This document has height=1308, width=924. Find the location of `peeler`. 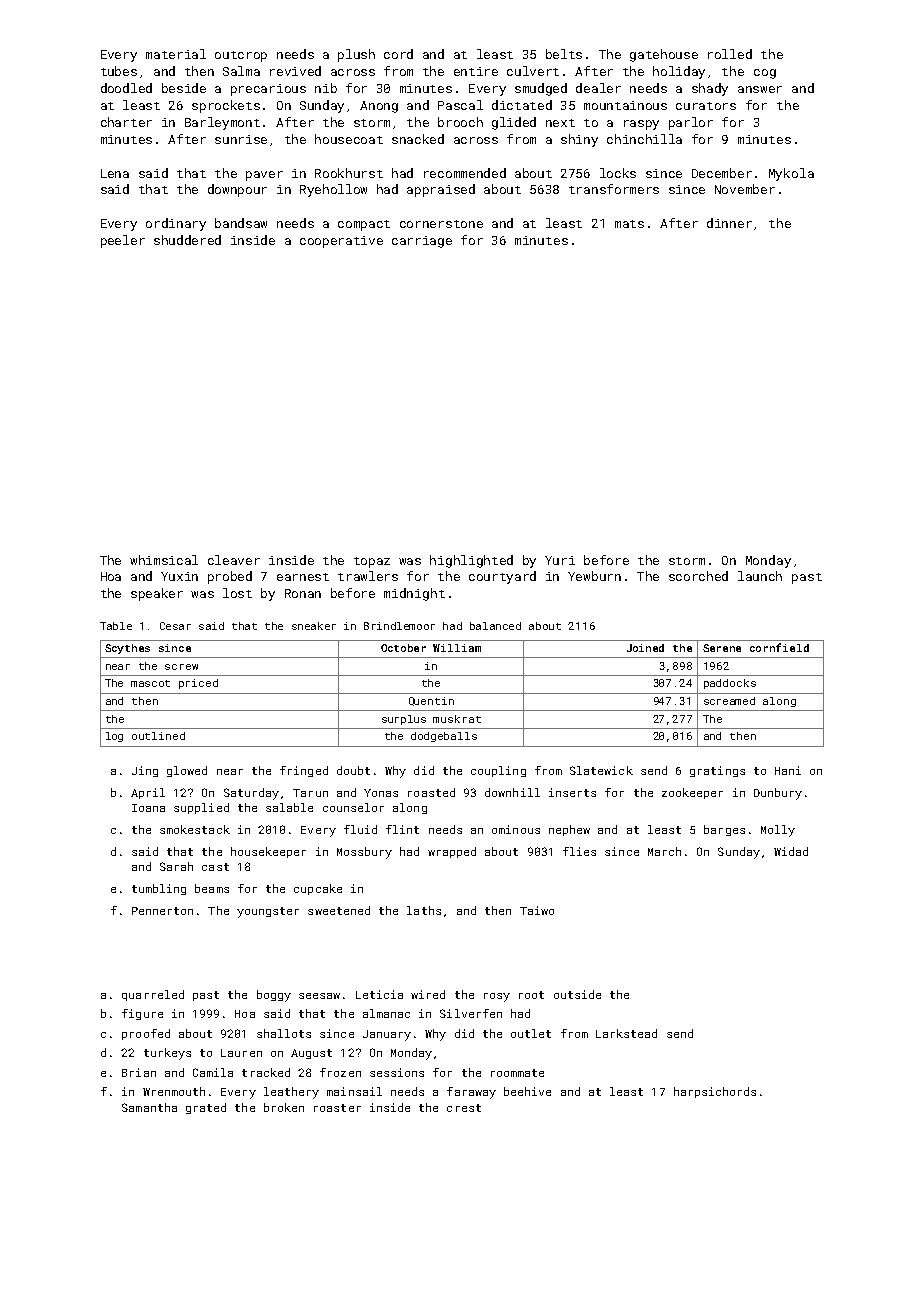

peeler is located at coordinates (123, 241).
